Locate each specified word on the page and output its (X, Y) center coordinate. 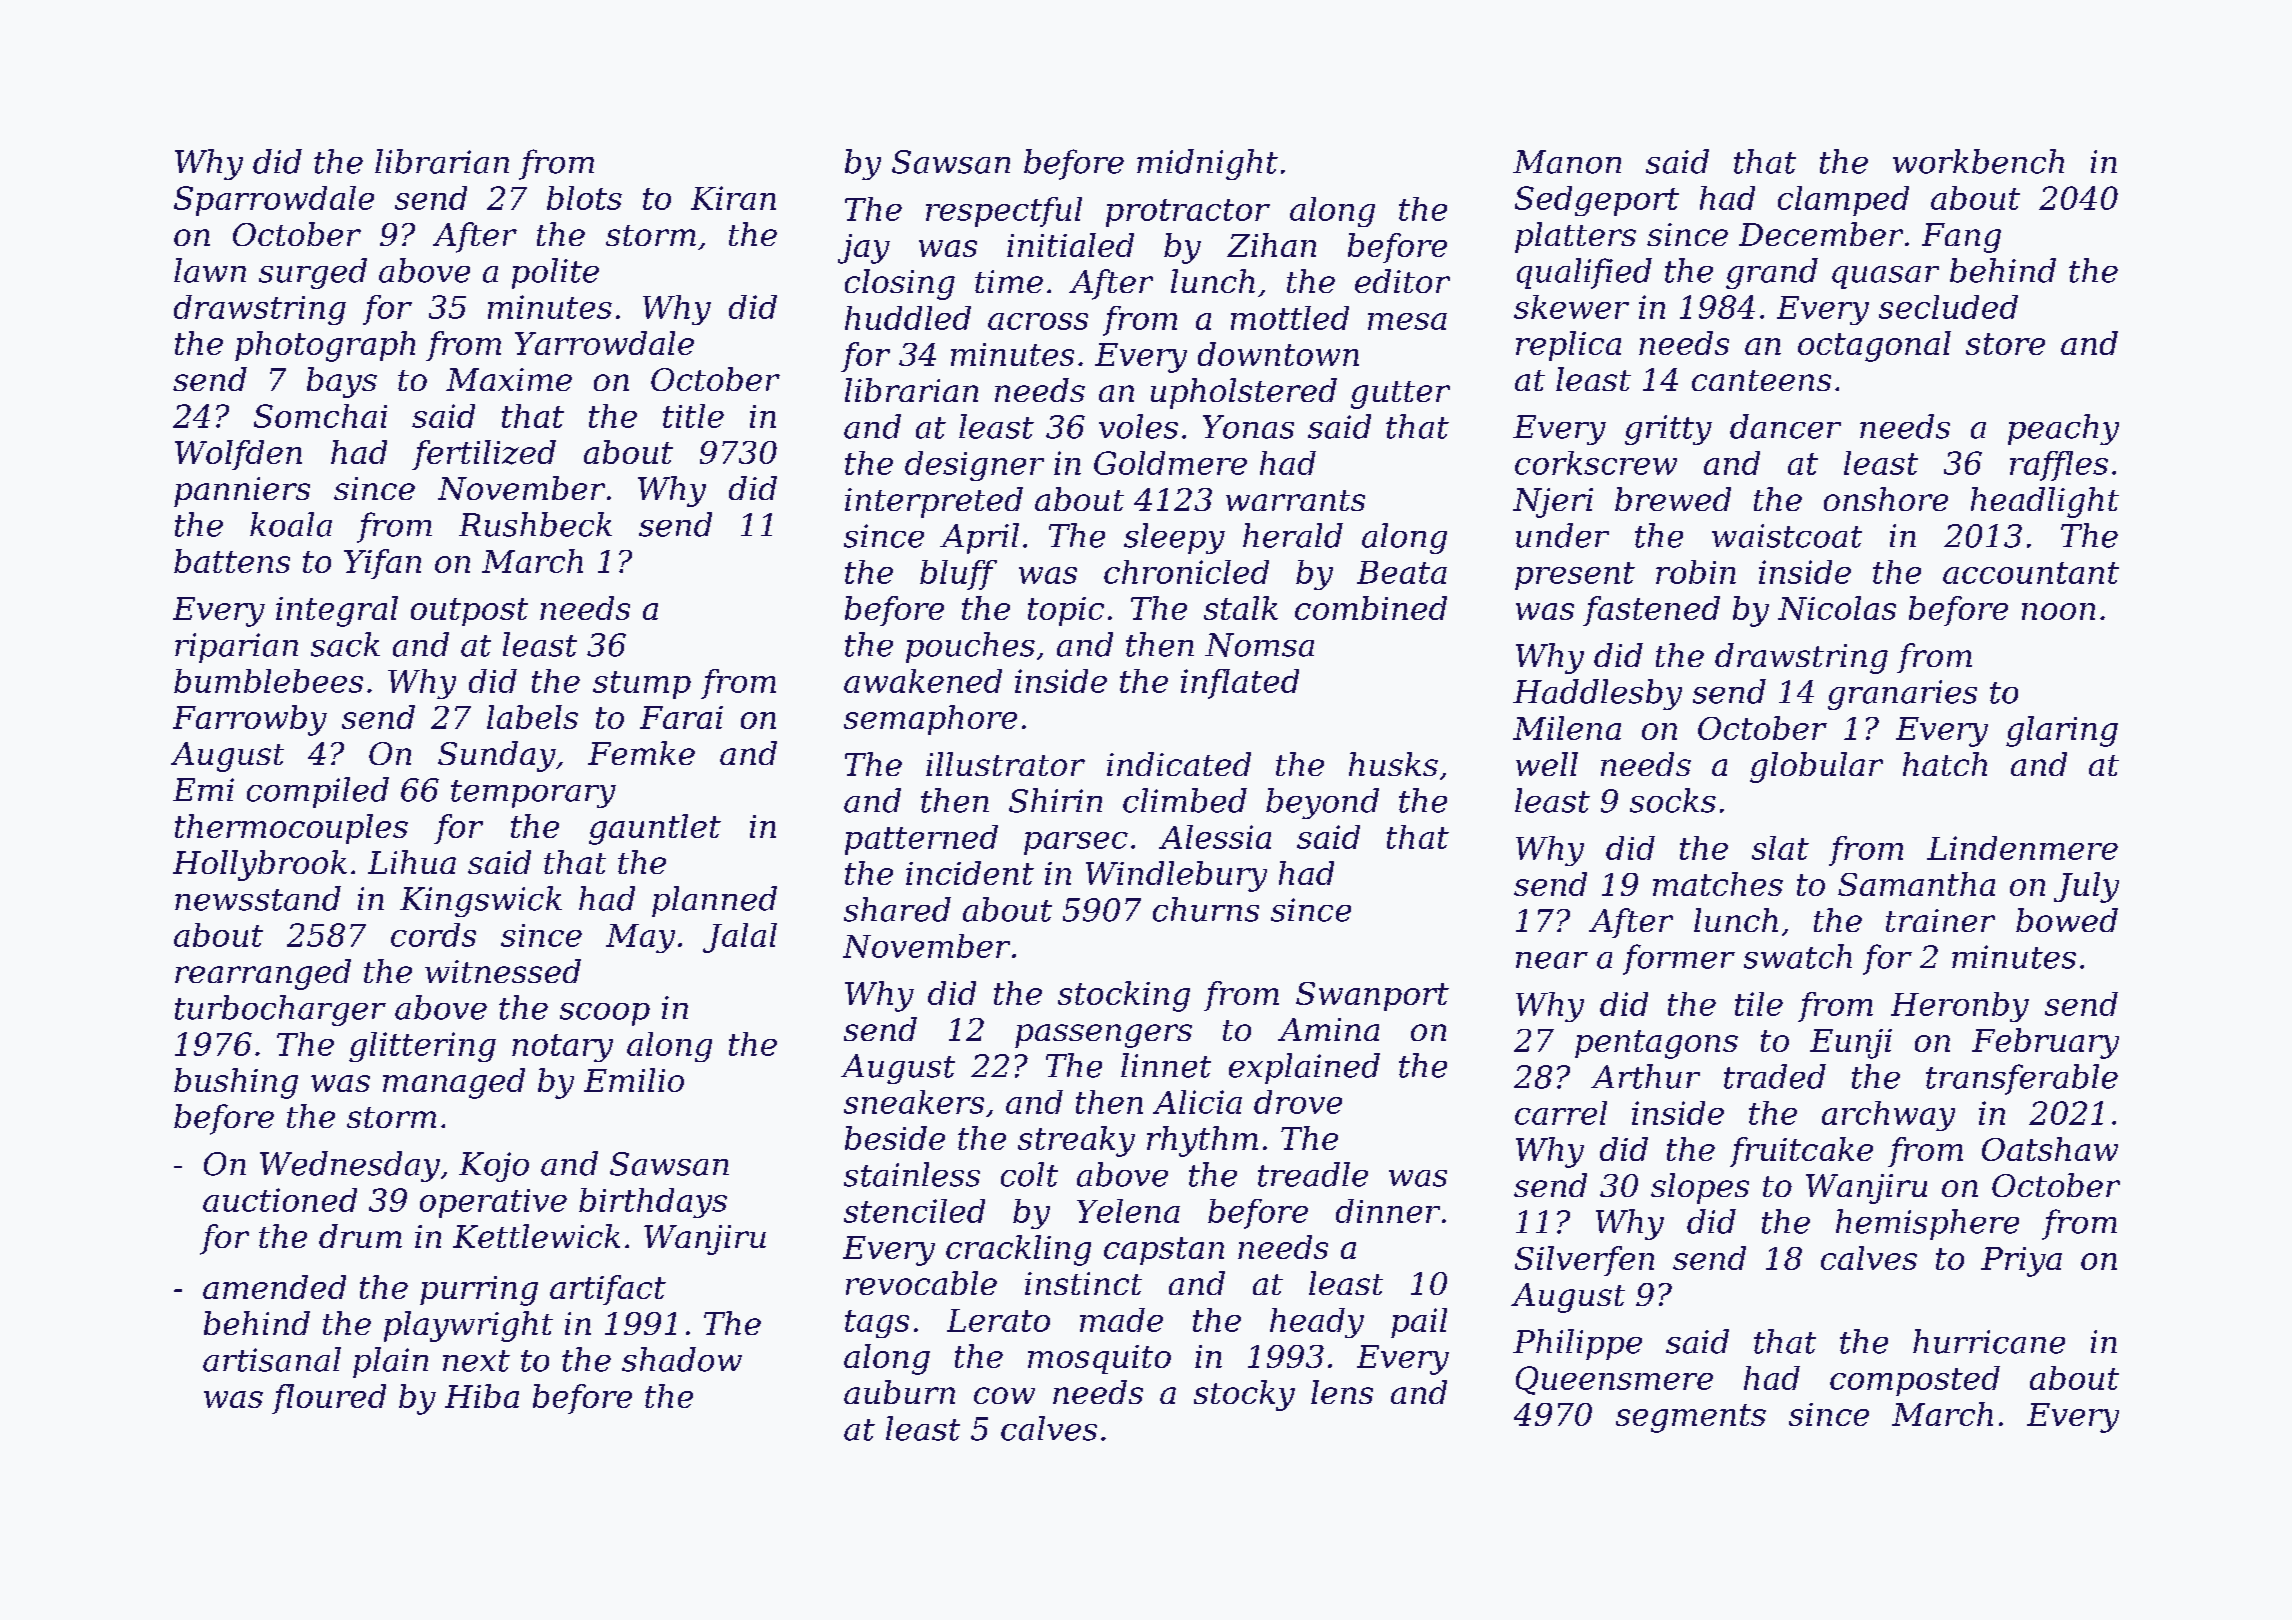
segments (1691, 1418)
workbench (1978, 161)
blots (584, 198)
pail (1419, 1323)
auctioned (280, 1200)
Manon (1567, 162)
